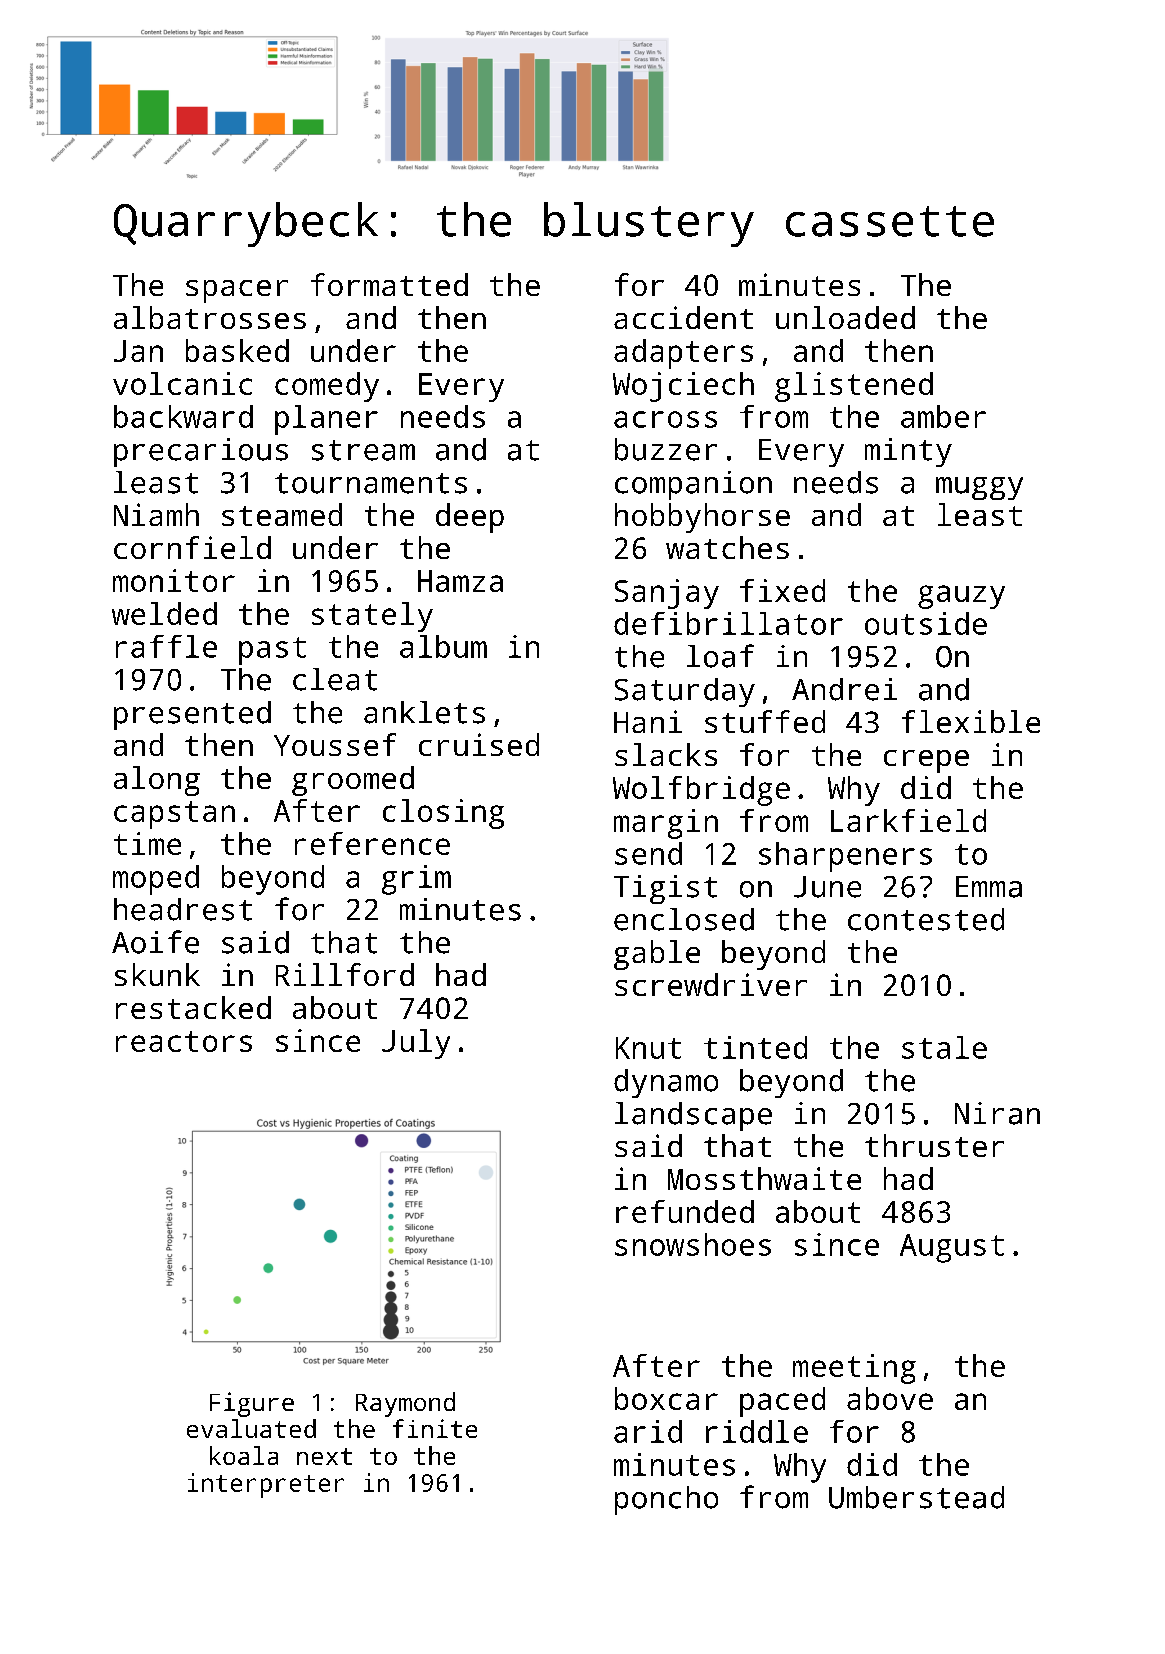 The height and width of the screenshot is (1654, 1165). Describe the element at coordinates (184, 1041) in the screenshot. I see `reactors` at that location.
